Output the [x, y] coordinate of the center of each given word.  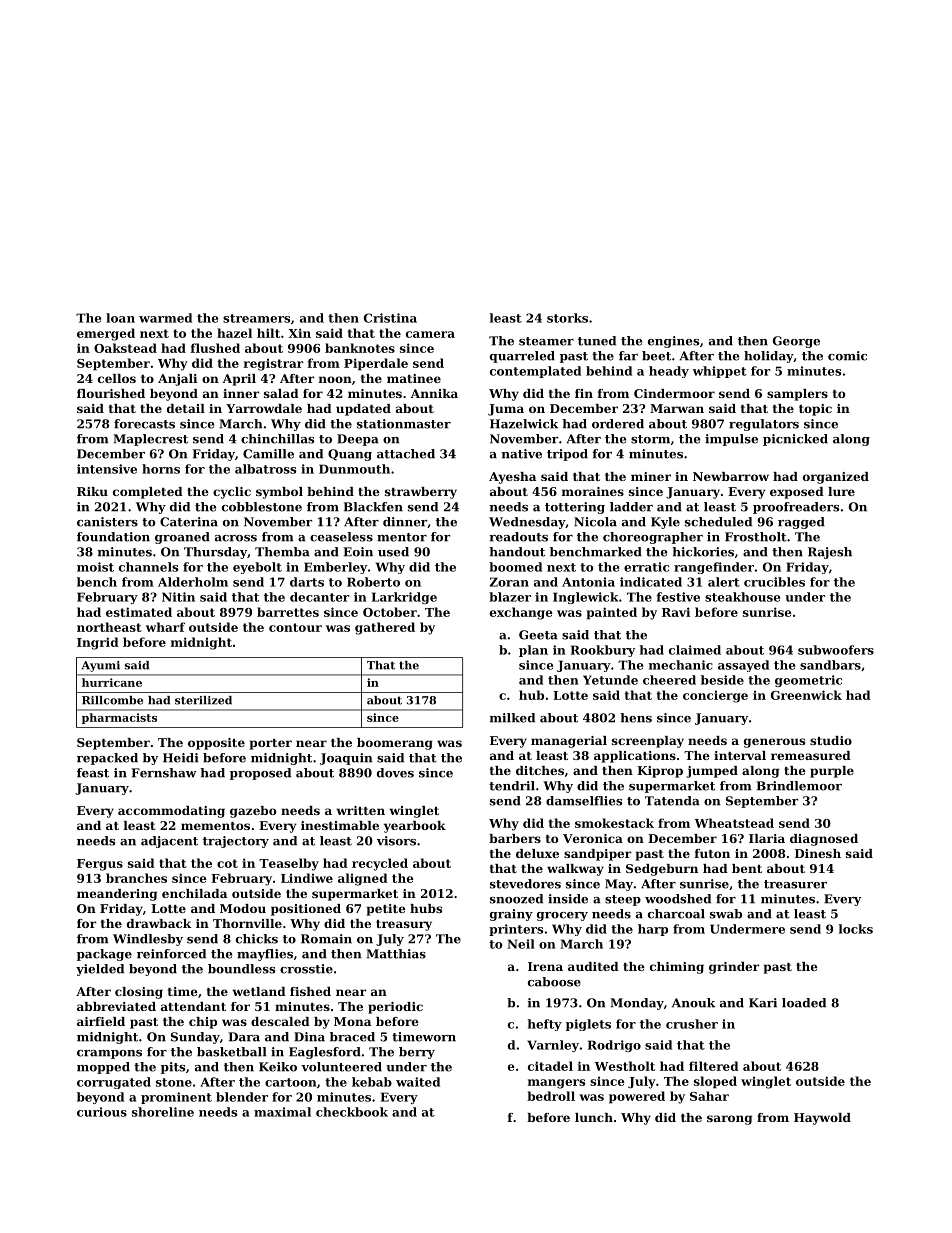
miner [651, 476]
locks [856, 929]
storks [567, 318]
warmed [165, 318]
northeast [109, 627]
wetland [259, 991]
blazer [510, 597]
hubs [426, 908]
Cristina [390, 318]
